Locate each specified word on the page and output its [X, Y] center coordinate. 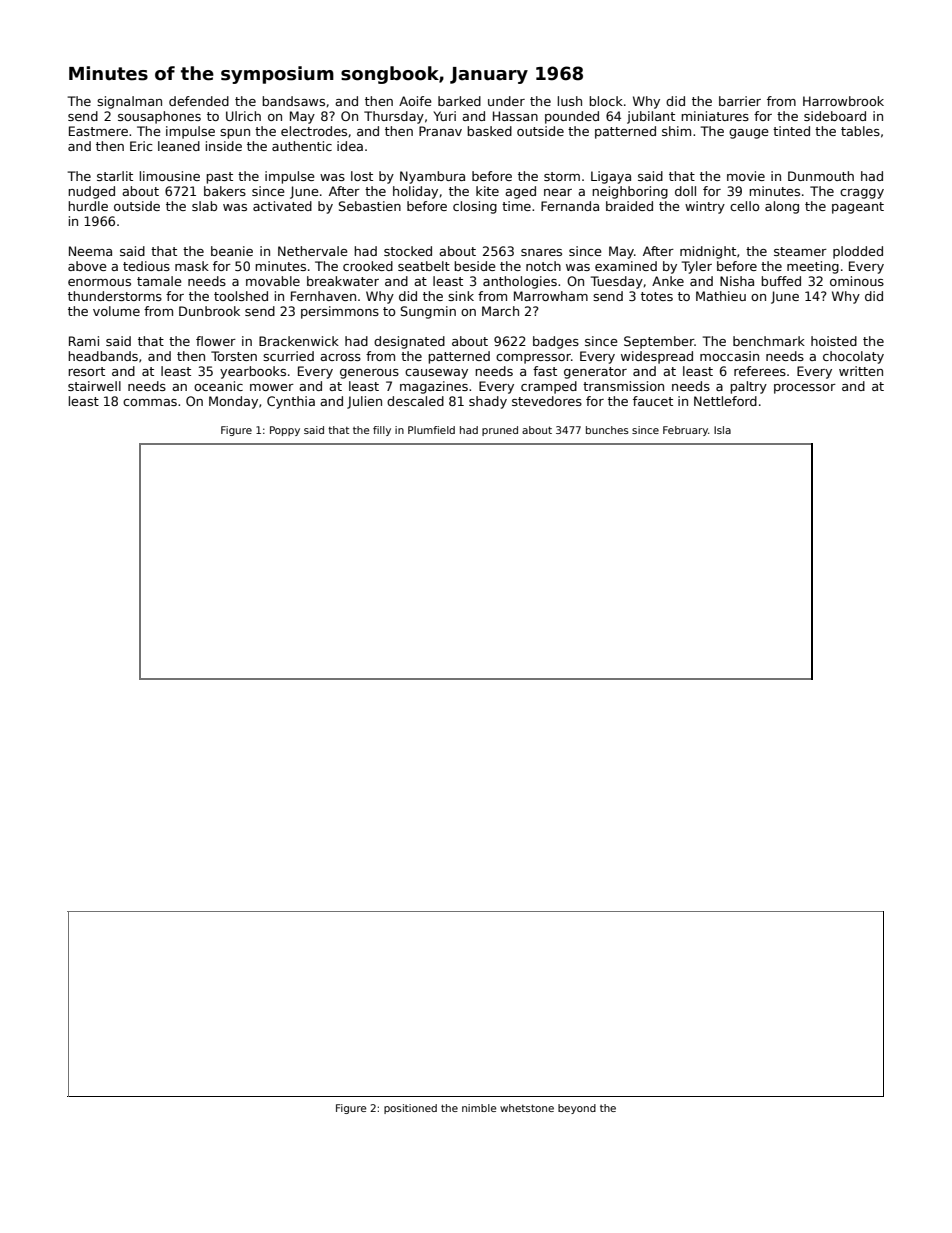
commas [150, 402]
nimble [479, 1108]
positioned [410, 1109]
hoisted [834, 341]
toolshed [241, 296]
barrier [740, 101]
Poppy [285, 431]
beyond [577, 1109]
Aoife [415, 101]
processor [805, 389]
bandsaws [293, 101]
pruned [500, 431]
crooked [368, 266]
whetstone [527, 1108]
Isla [722, 430]
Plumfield [431, 430]
